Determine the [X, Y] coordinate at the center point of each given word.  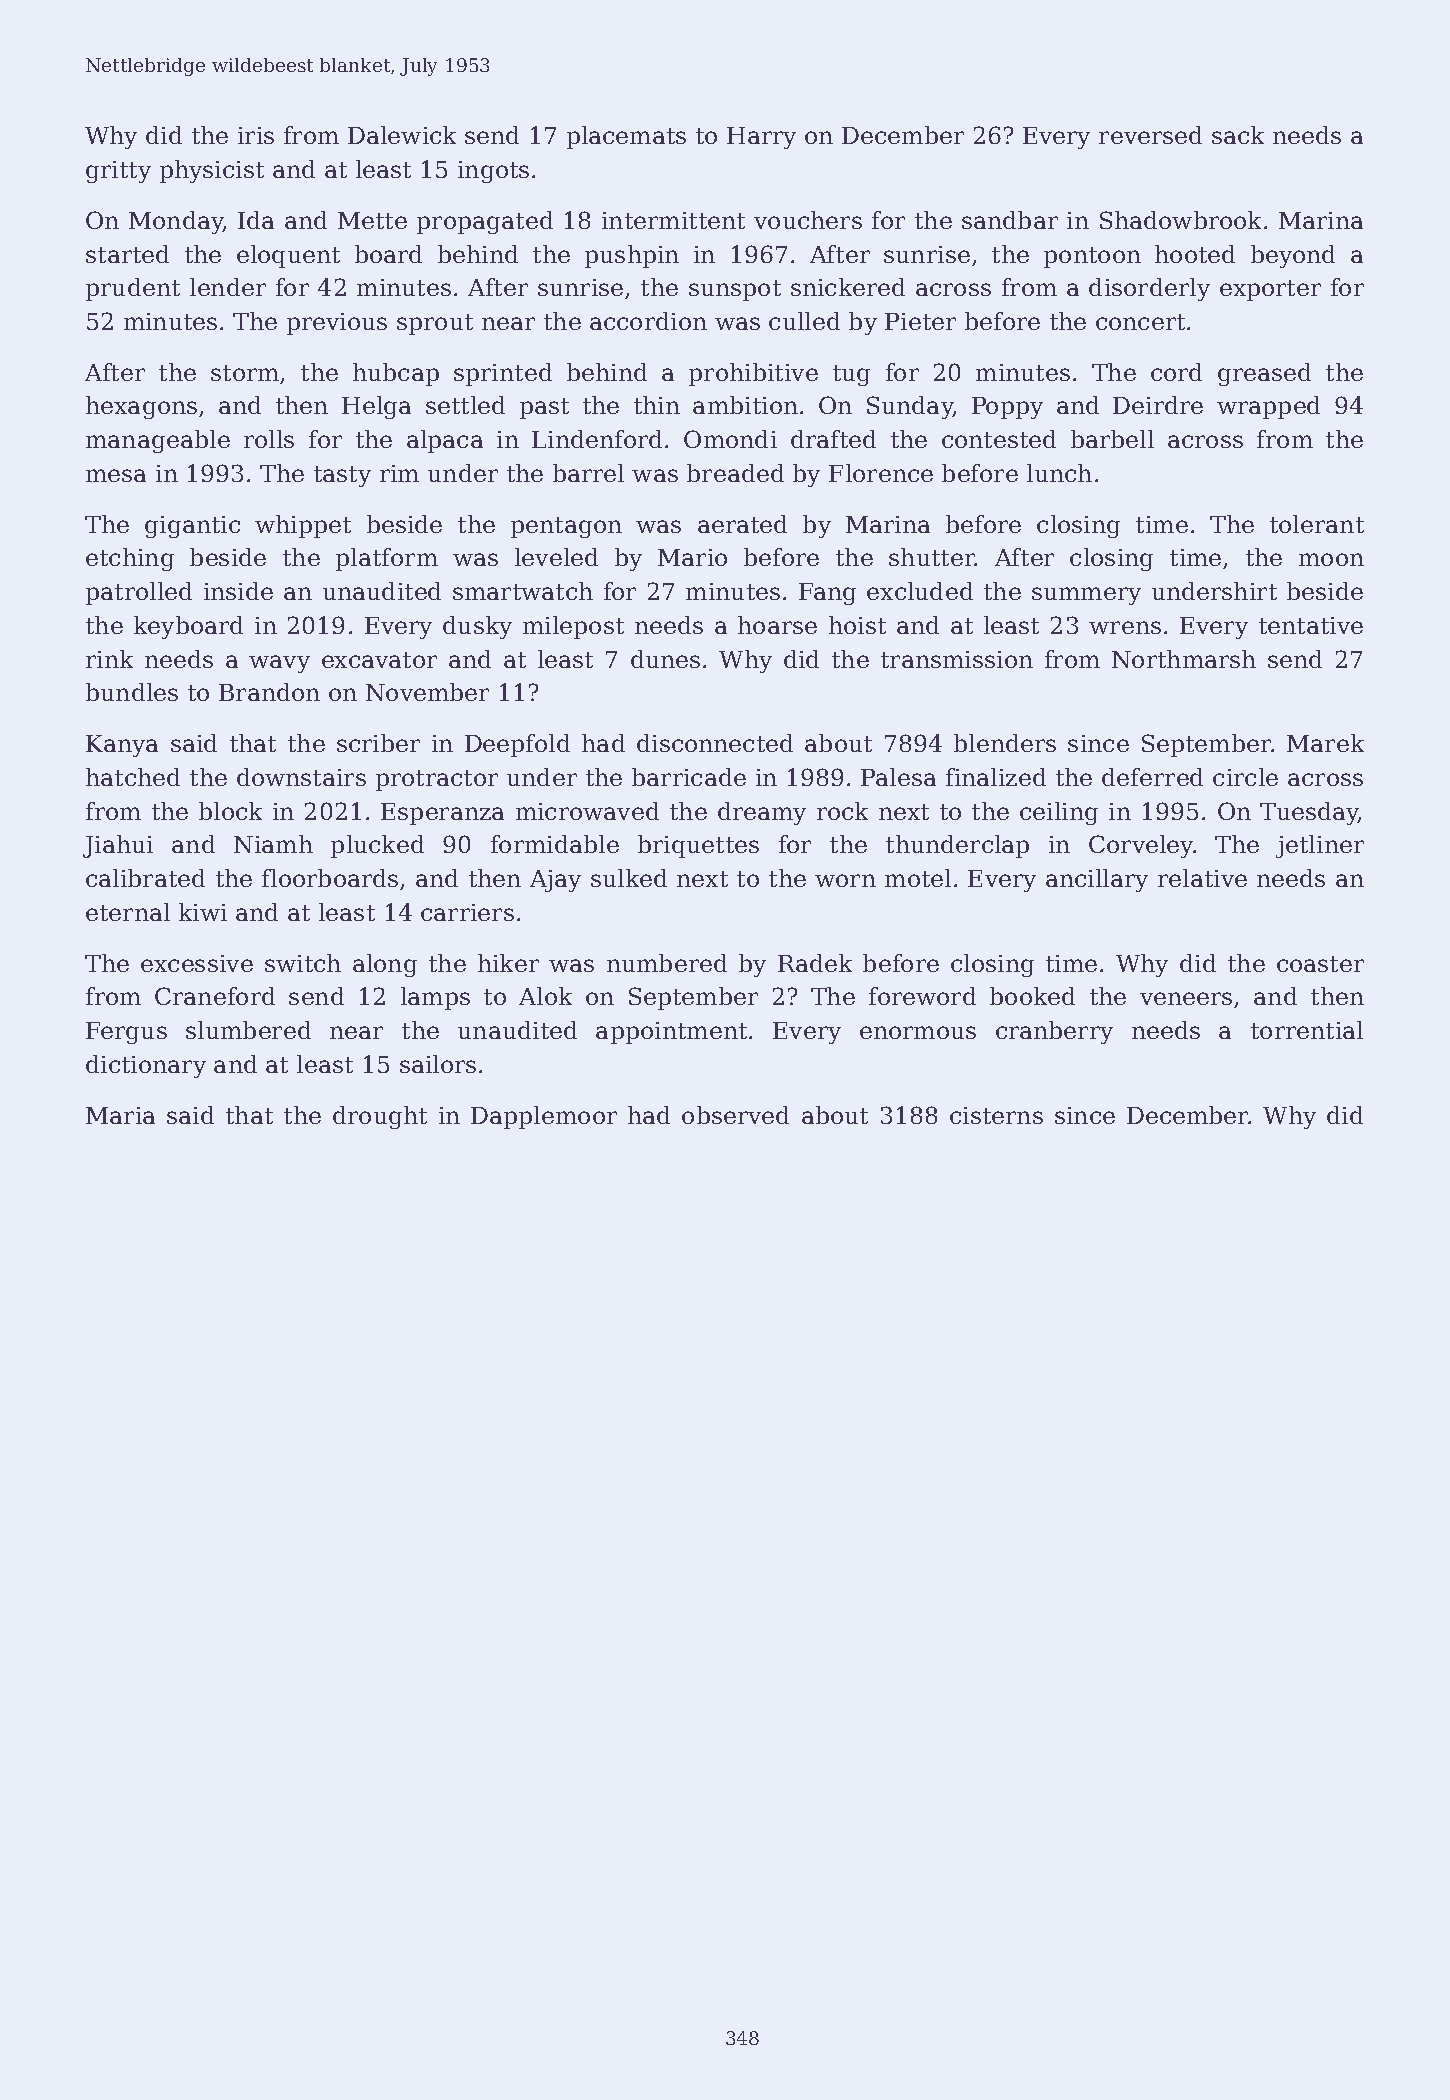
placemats [626, 137]
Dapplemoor [544, 1117]
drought [380, 1117]
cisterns [996, 1115]
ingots [493, 172]
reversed [1150, 135]
